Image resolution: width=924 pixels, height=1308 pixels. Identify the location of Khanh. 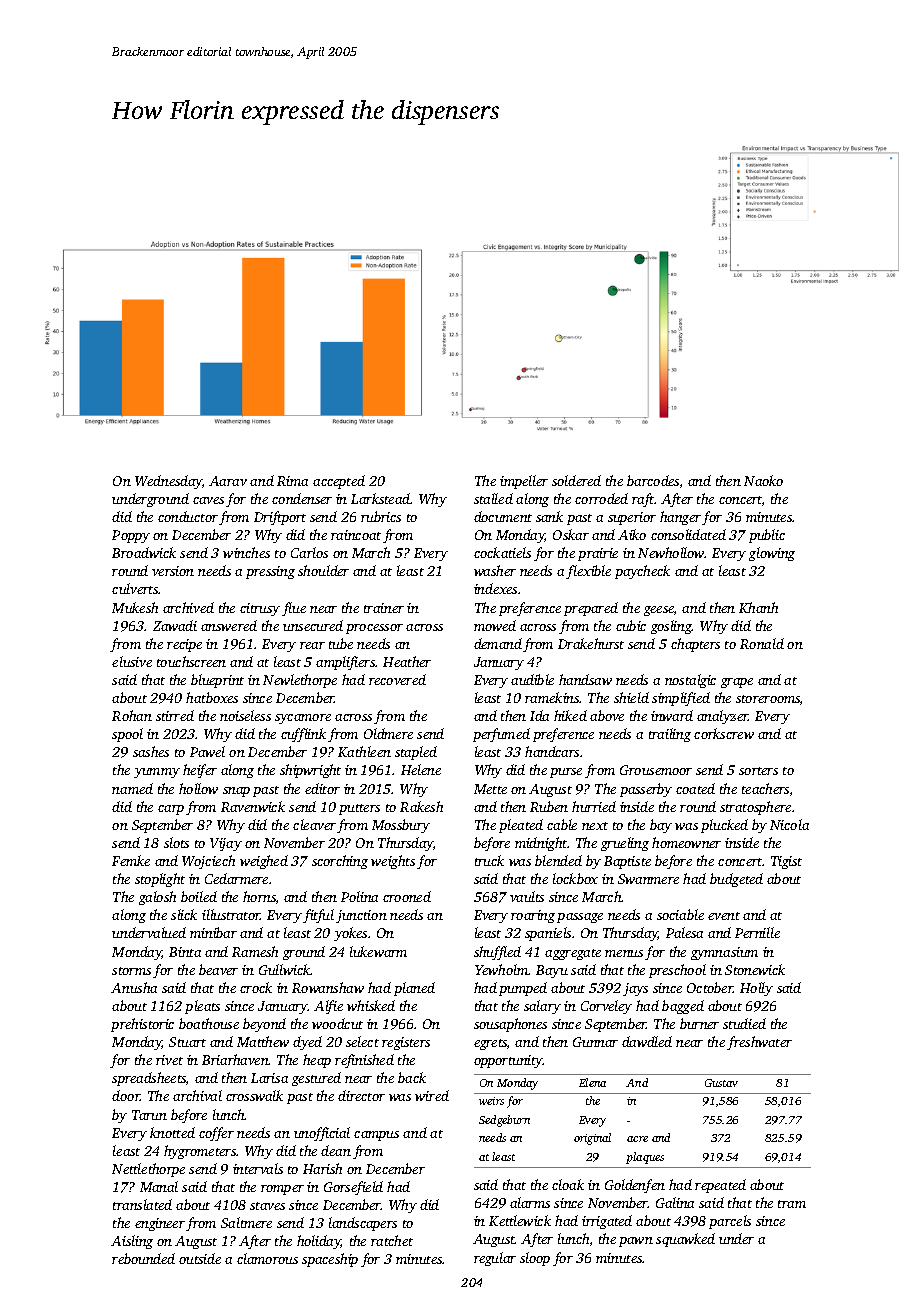
(758, 607).
